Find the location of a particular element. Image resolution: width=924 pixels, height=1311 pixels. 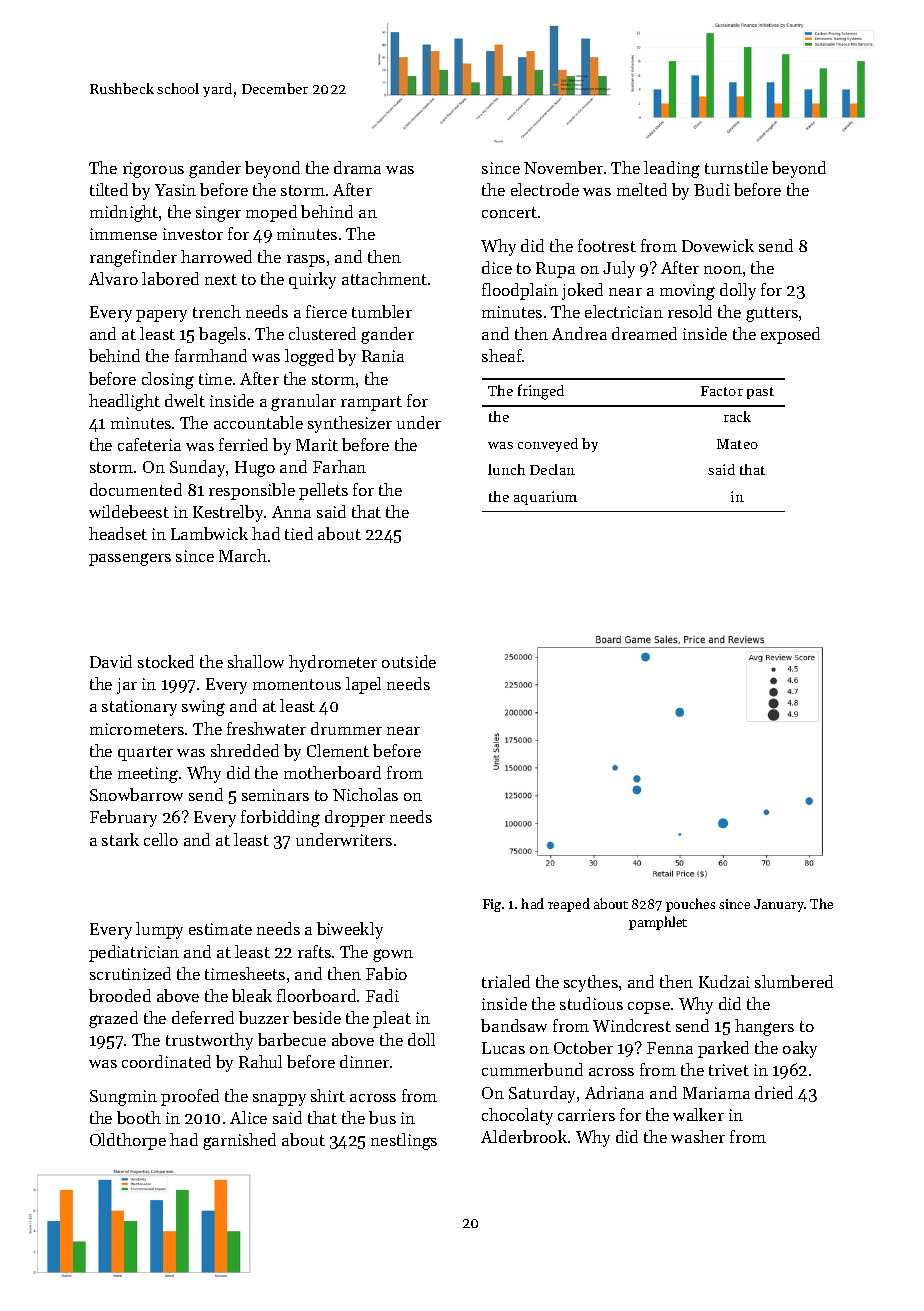

pouches is located at coordinates (690, 905).
